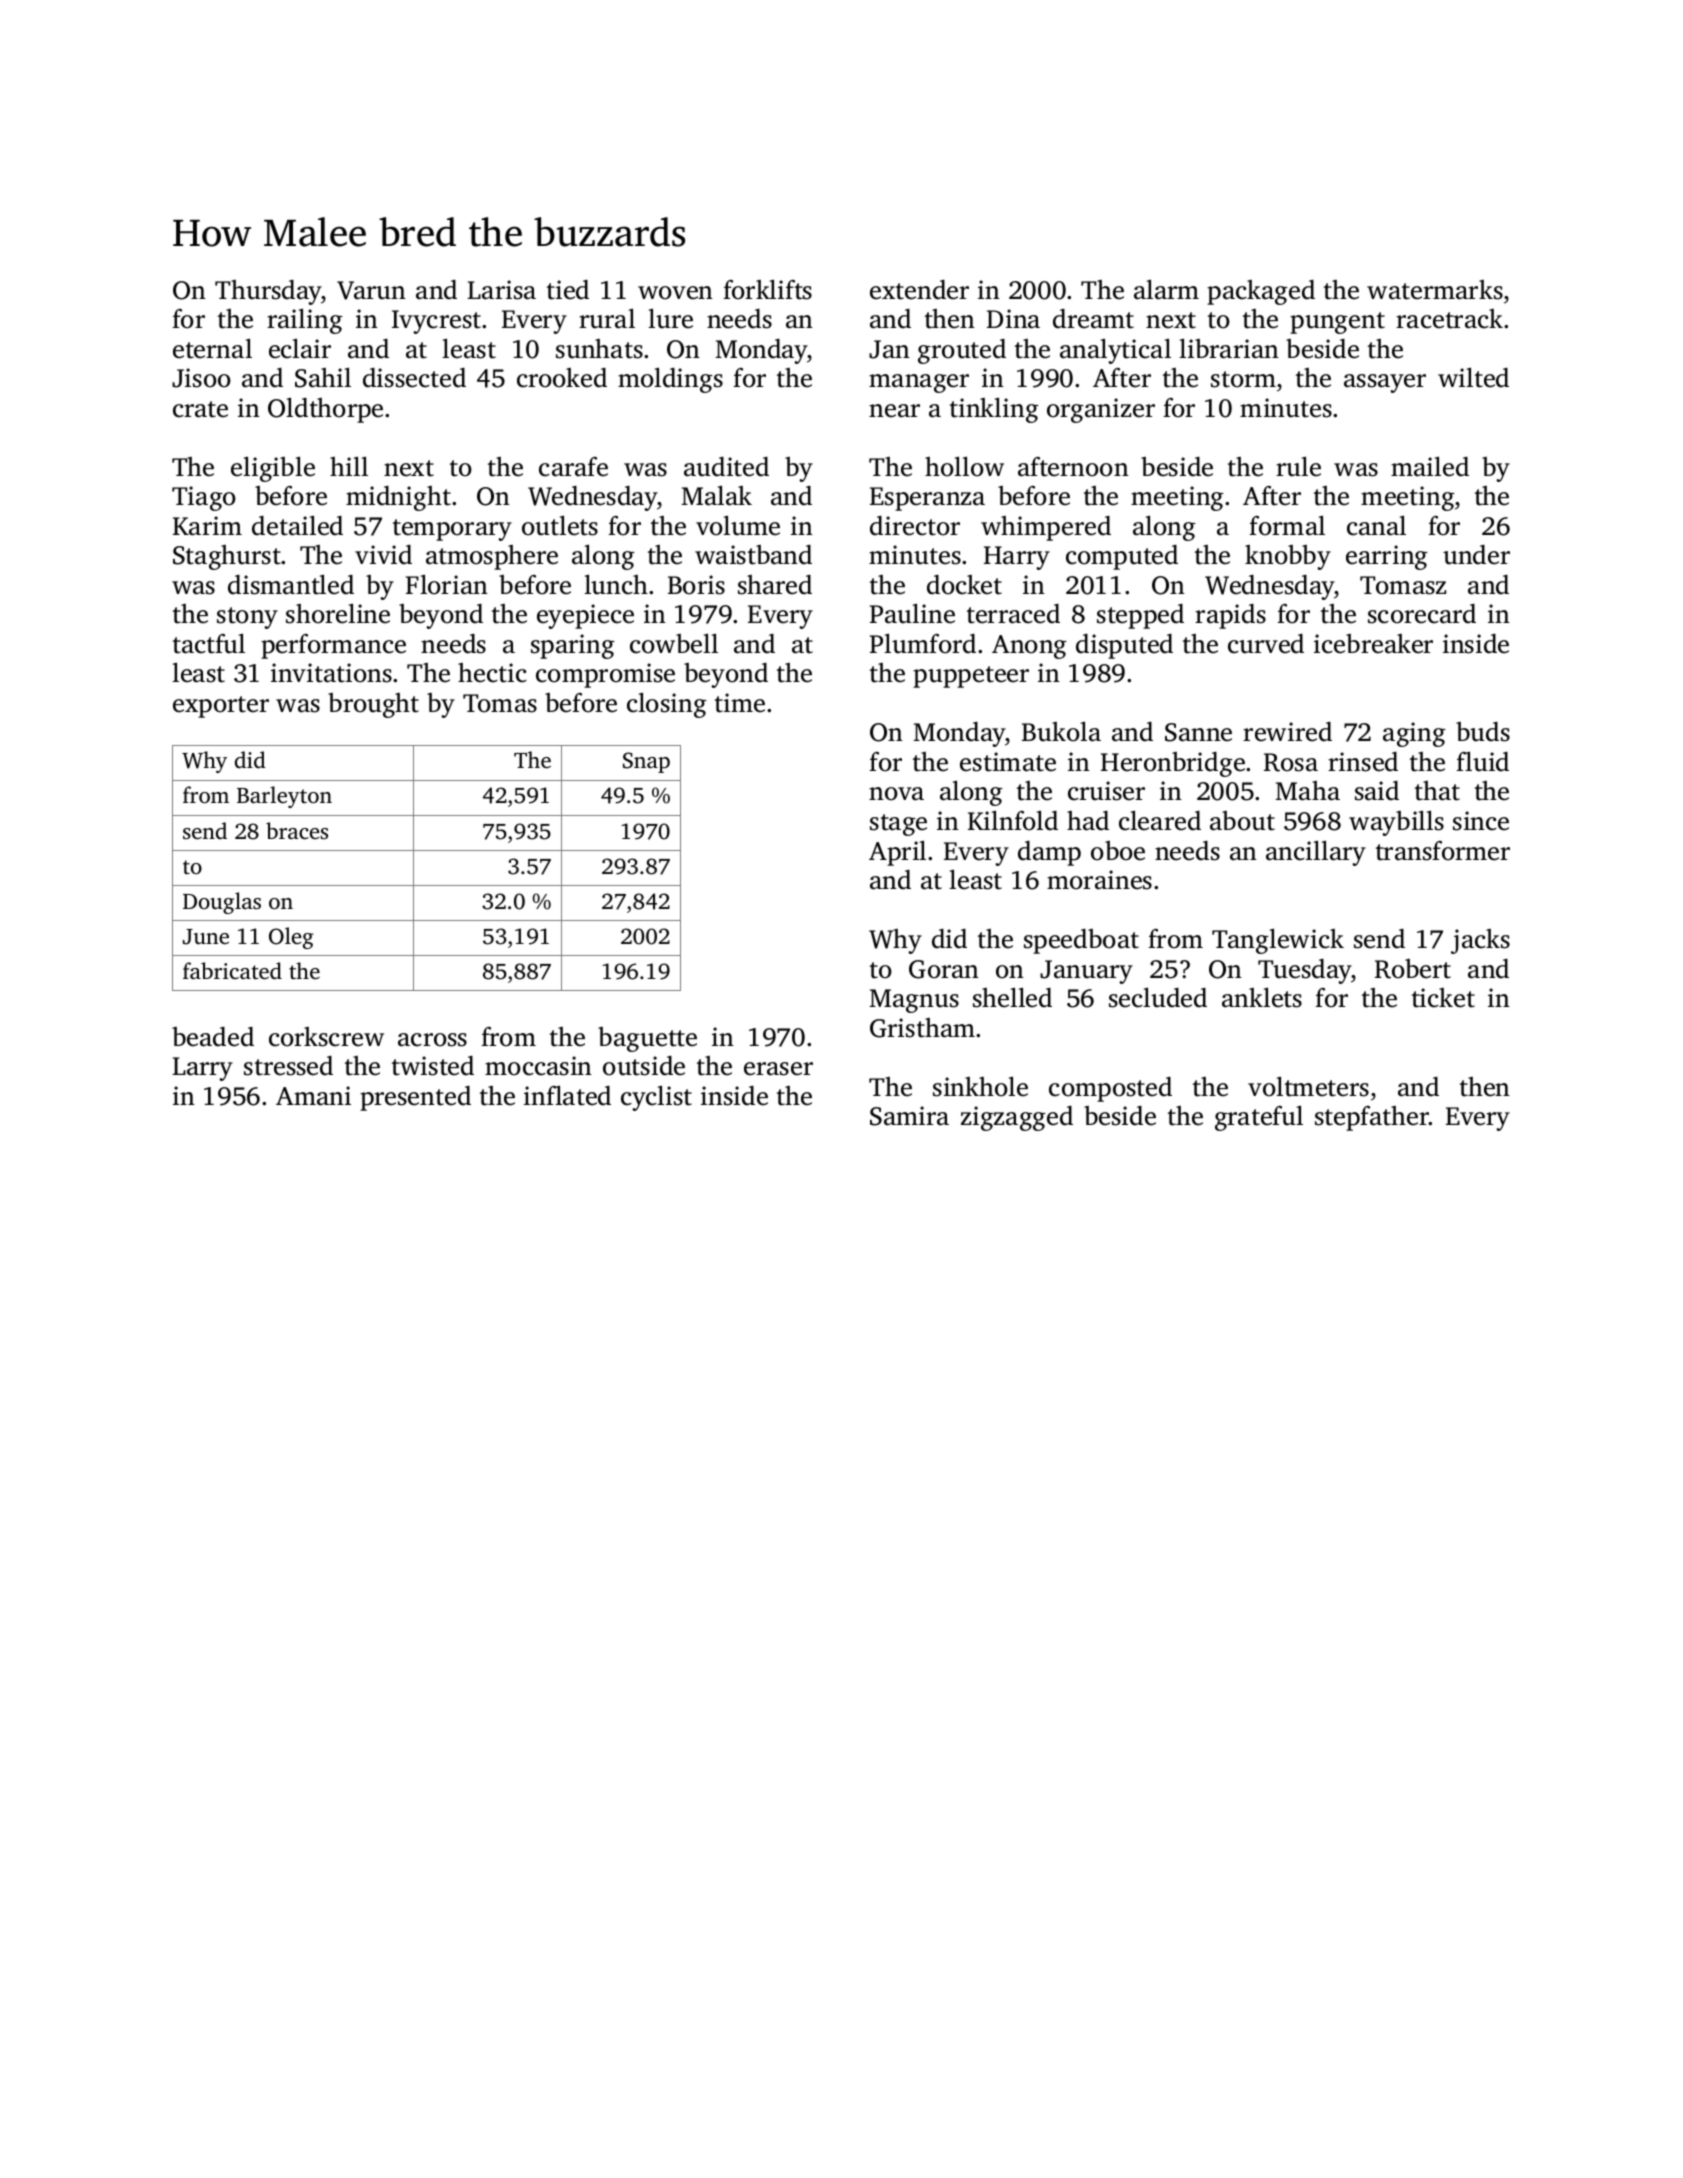 Image resolution: width=1683 pixels, height=2178 pixels. I want to click on watermarks, so click(1435, 290).
